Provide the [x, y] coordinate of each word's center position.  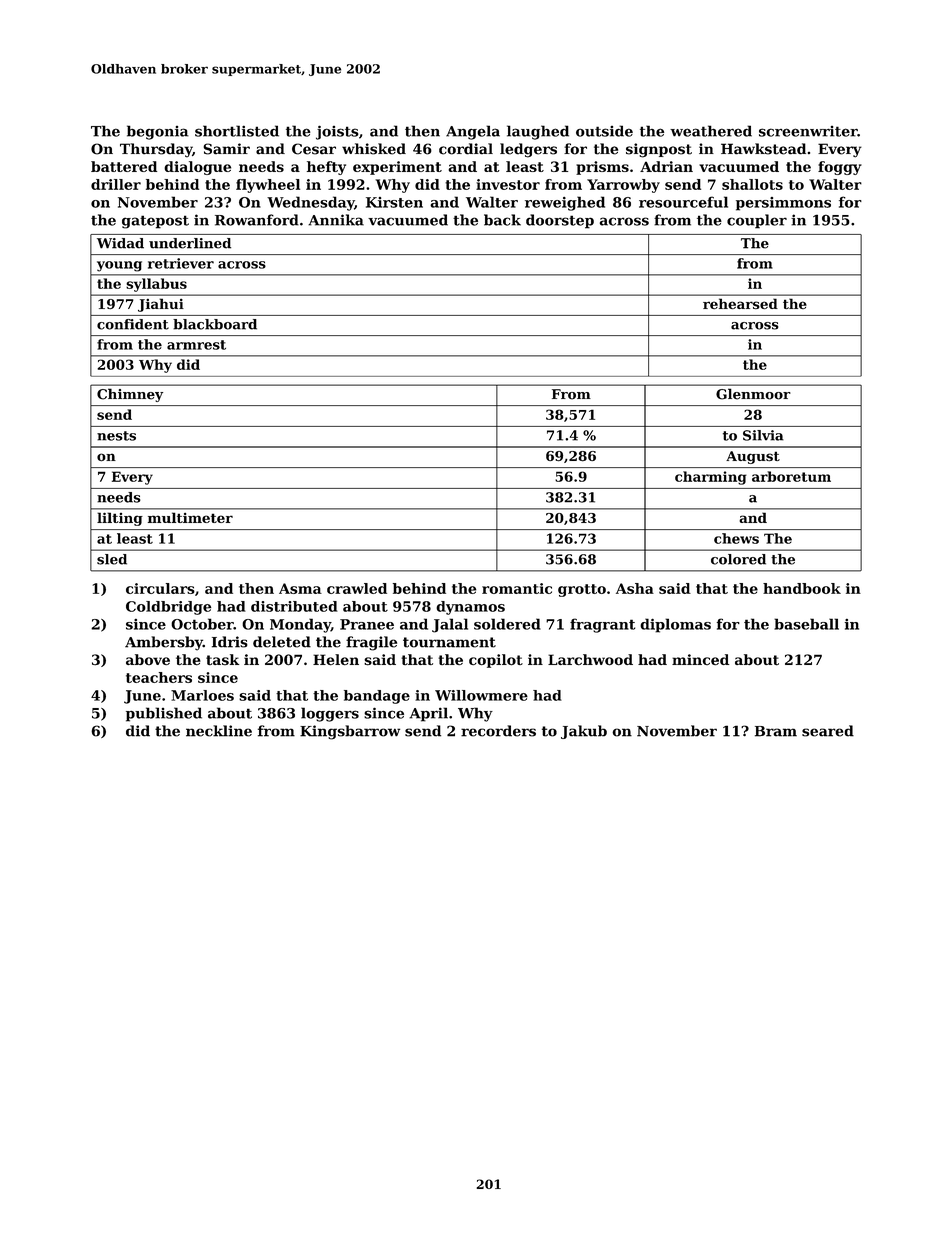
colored [738, 559]
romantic [517, 588]
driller [116, 184]
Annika [336, 220]
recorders [498, 731]
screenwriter [808, 131]
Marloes [202, 695]
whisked [374, 149]
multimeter [190, 517]
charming [711, 478]
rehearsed [740, 303]
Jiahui [161, 305]
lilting [120, 519]
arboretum [791, 476]
